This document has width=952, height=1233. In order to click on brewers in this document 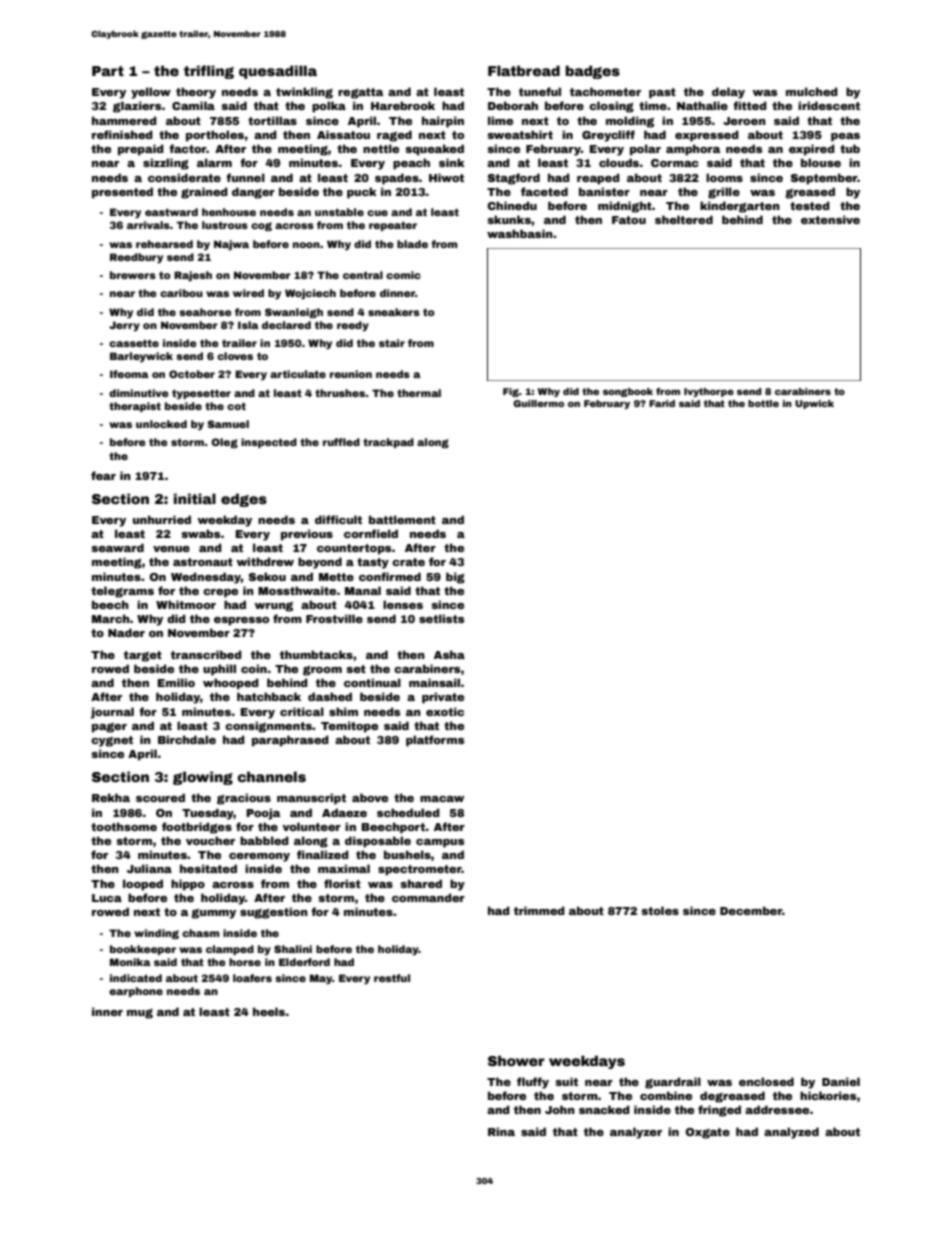, I will do `click(133, 275)`.
